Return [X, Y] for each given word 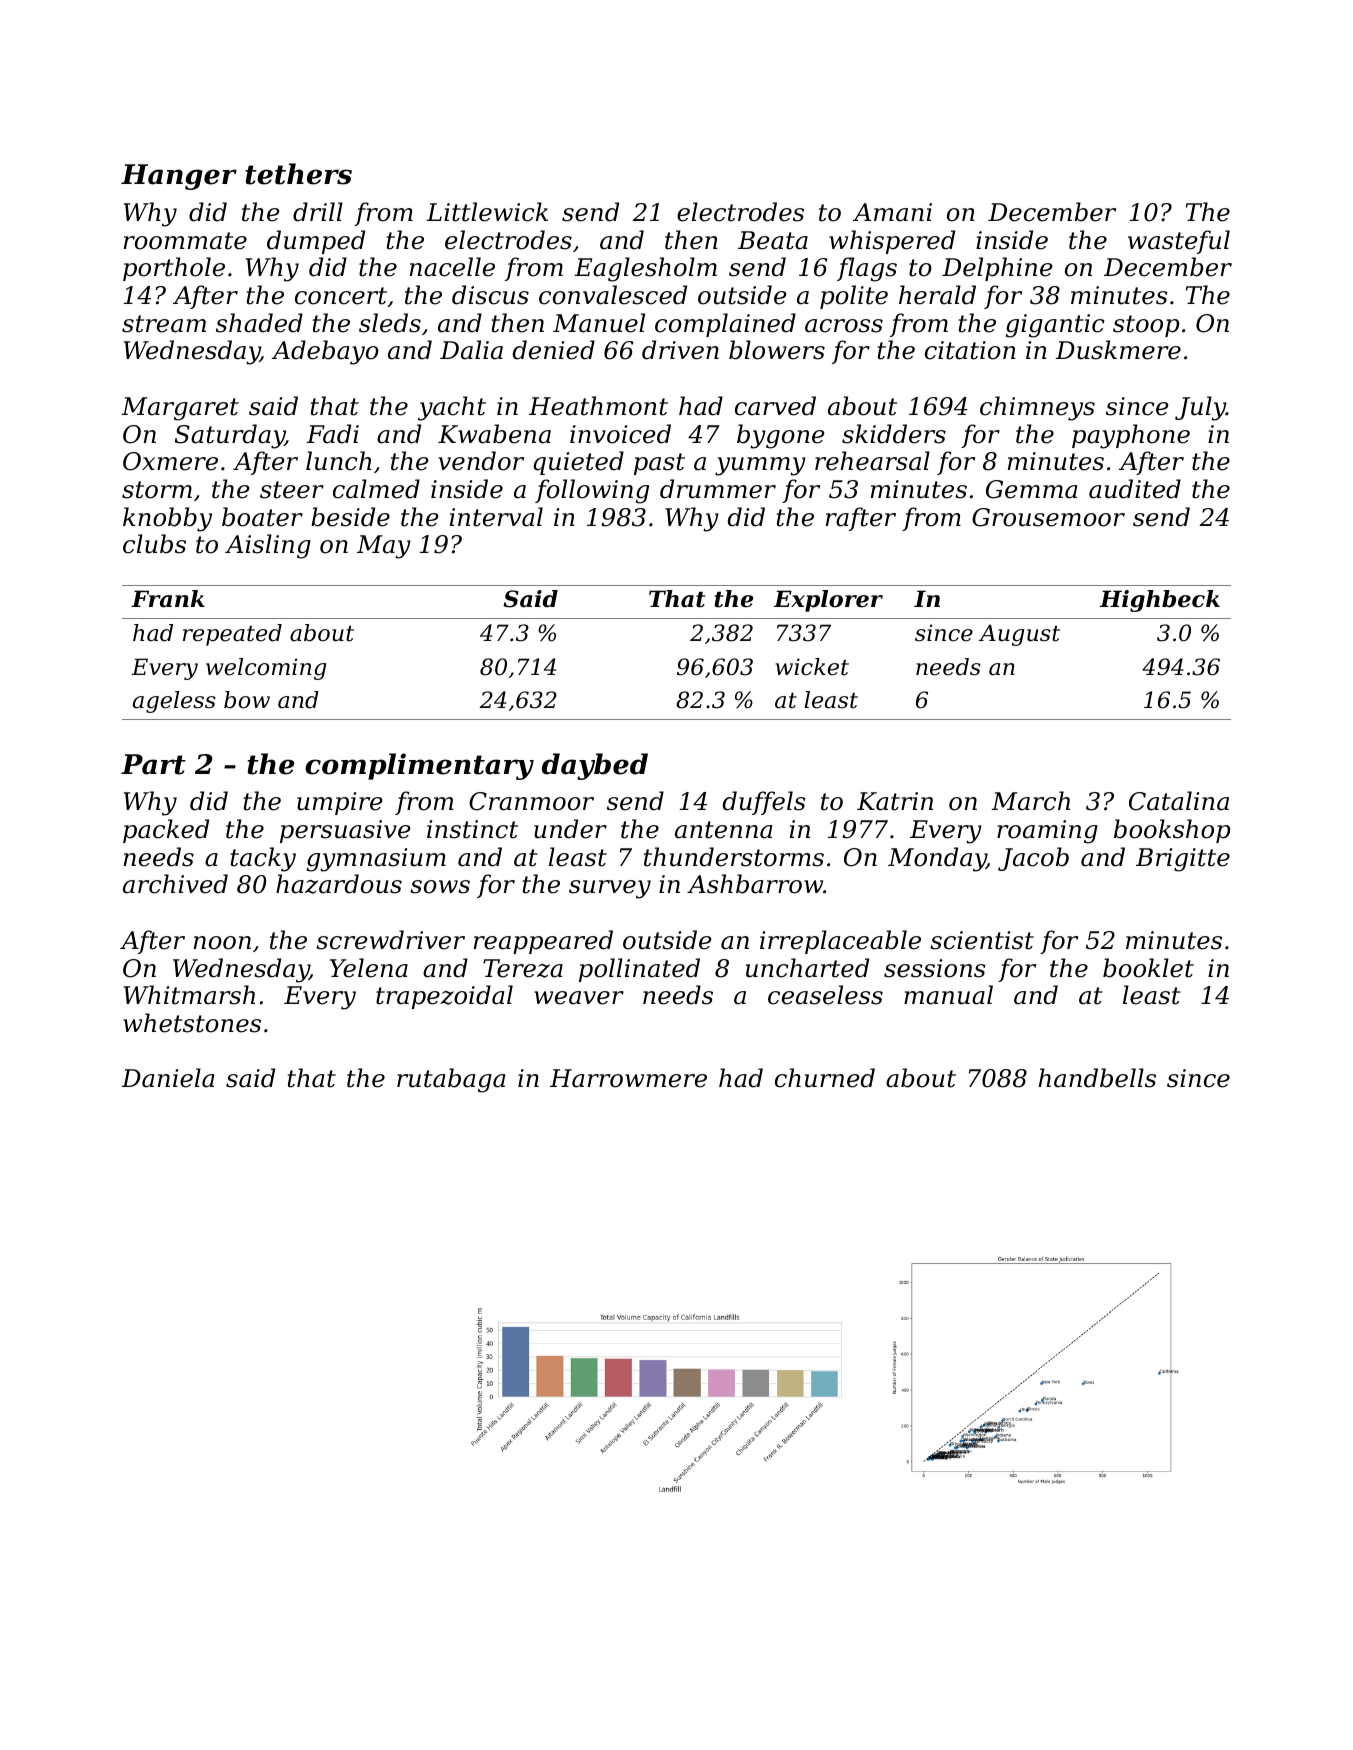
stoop [1146, 326]
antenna [723, 830]
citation [970, 350]
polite [854, 297]
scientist [982, 940]
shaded [259, 323]
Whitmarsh [189, 995]
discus [490, 295]
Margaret [180, 409]
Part [153, 764]
